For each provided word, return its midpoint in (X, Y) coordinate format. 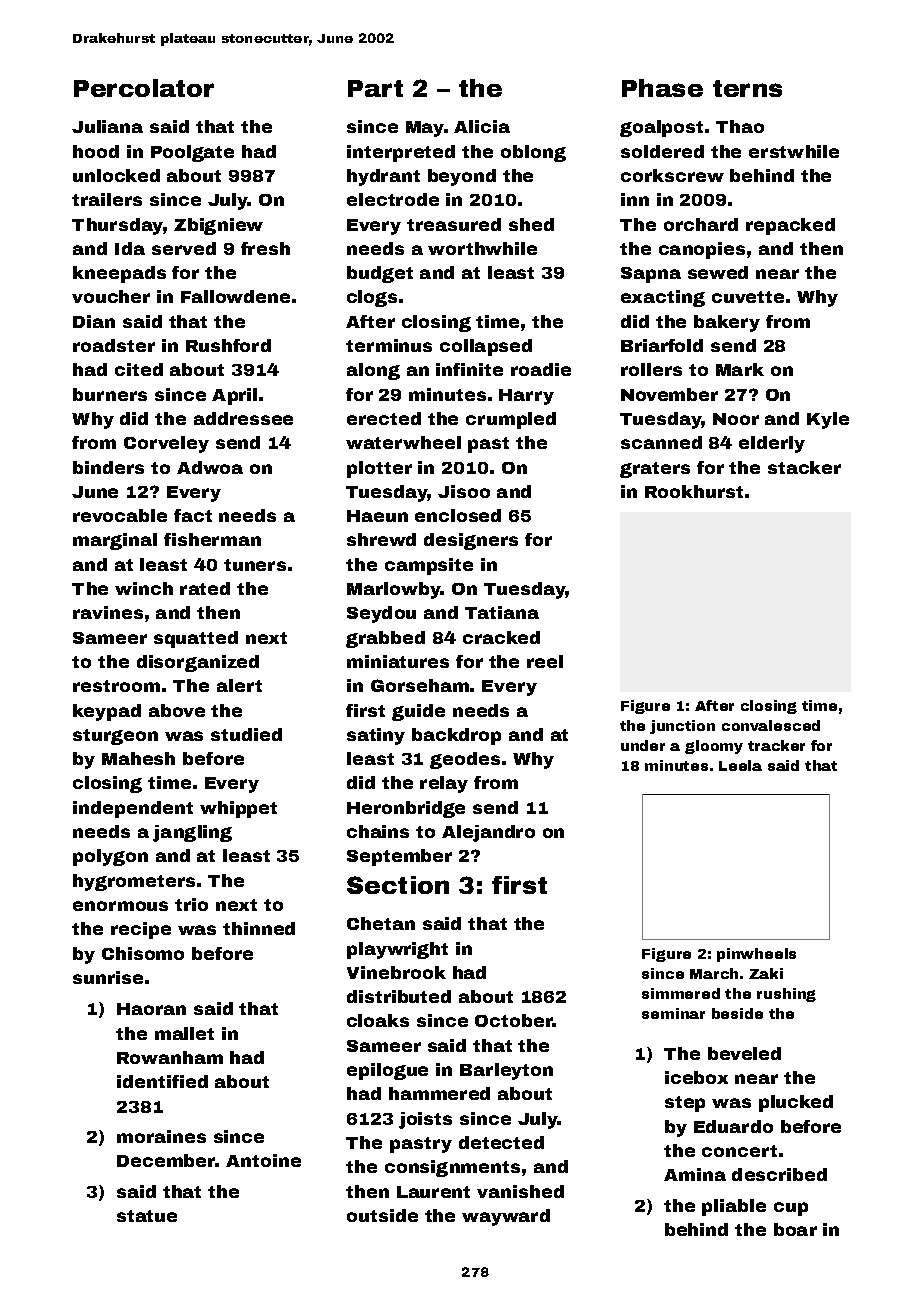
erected (384, 418)
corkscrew (672, 175)
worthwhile (482, 248)
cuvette (748, 297)
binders (108, 467)
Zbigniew (218, 226)
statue (147, 1216)
